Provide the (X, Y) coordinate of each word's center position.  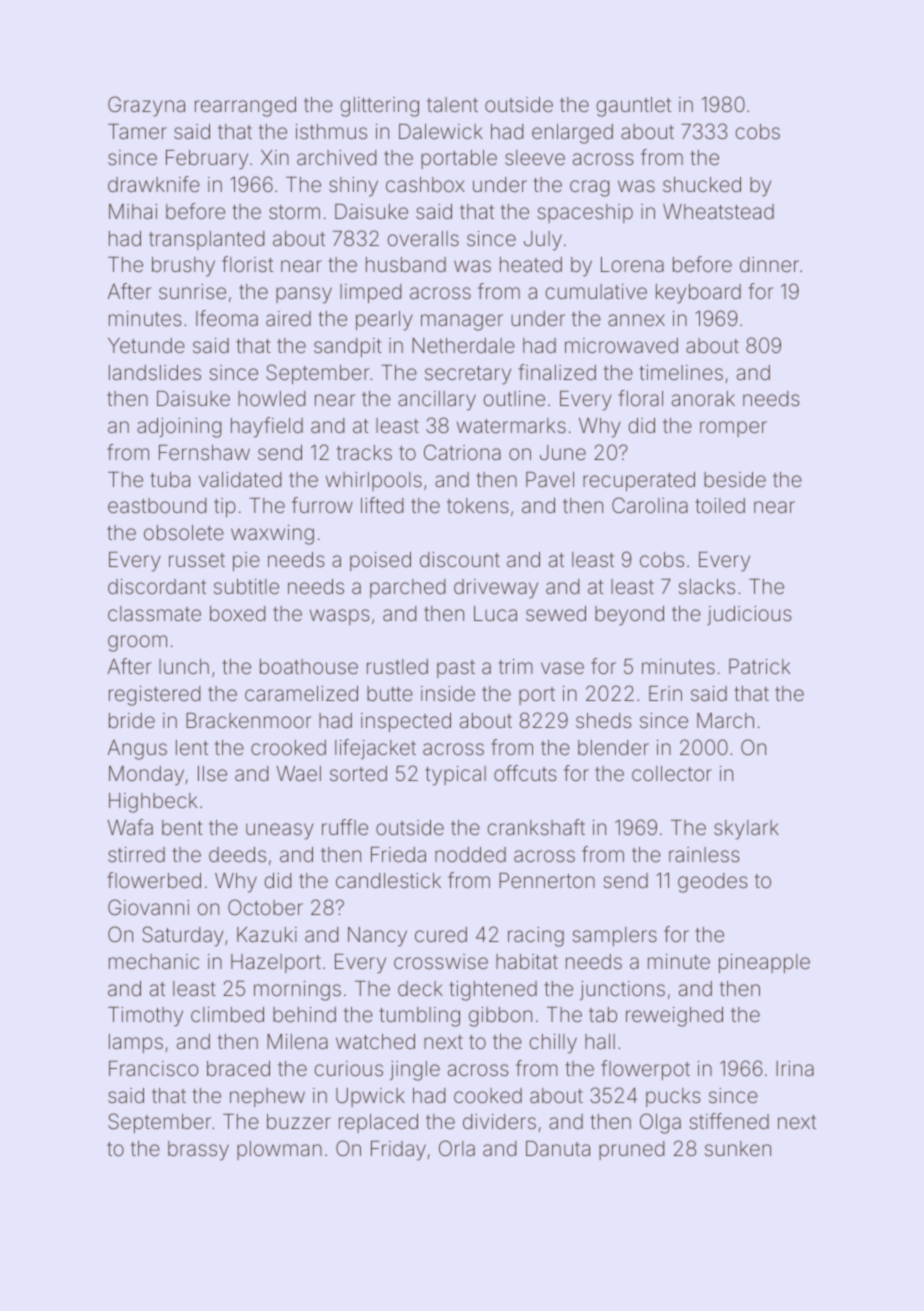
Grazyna (146, 106)
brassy (198, 1151)
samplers (614, 936)
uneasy (280, 831)
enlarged (572, 134)
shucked (702, 184)
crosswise (441, 961)
